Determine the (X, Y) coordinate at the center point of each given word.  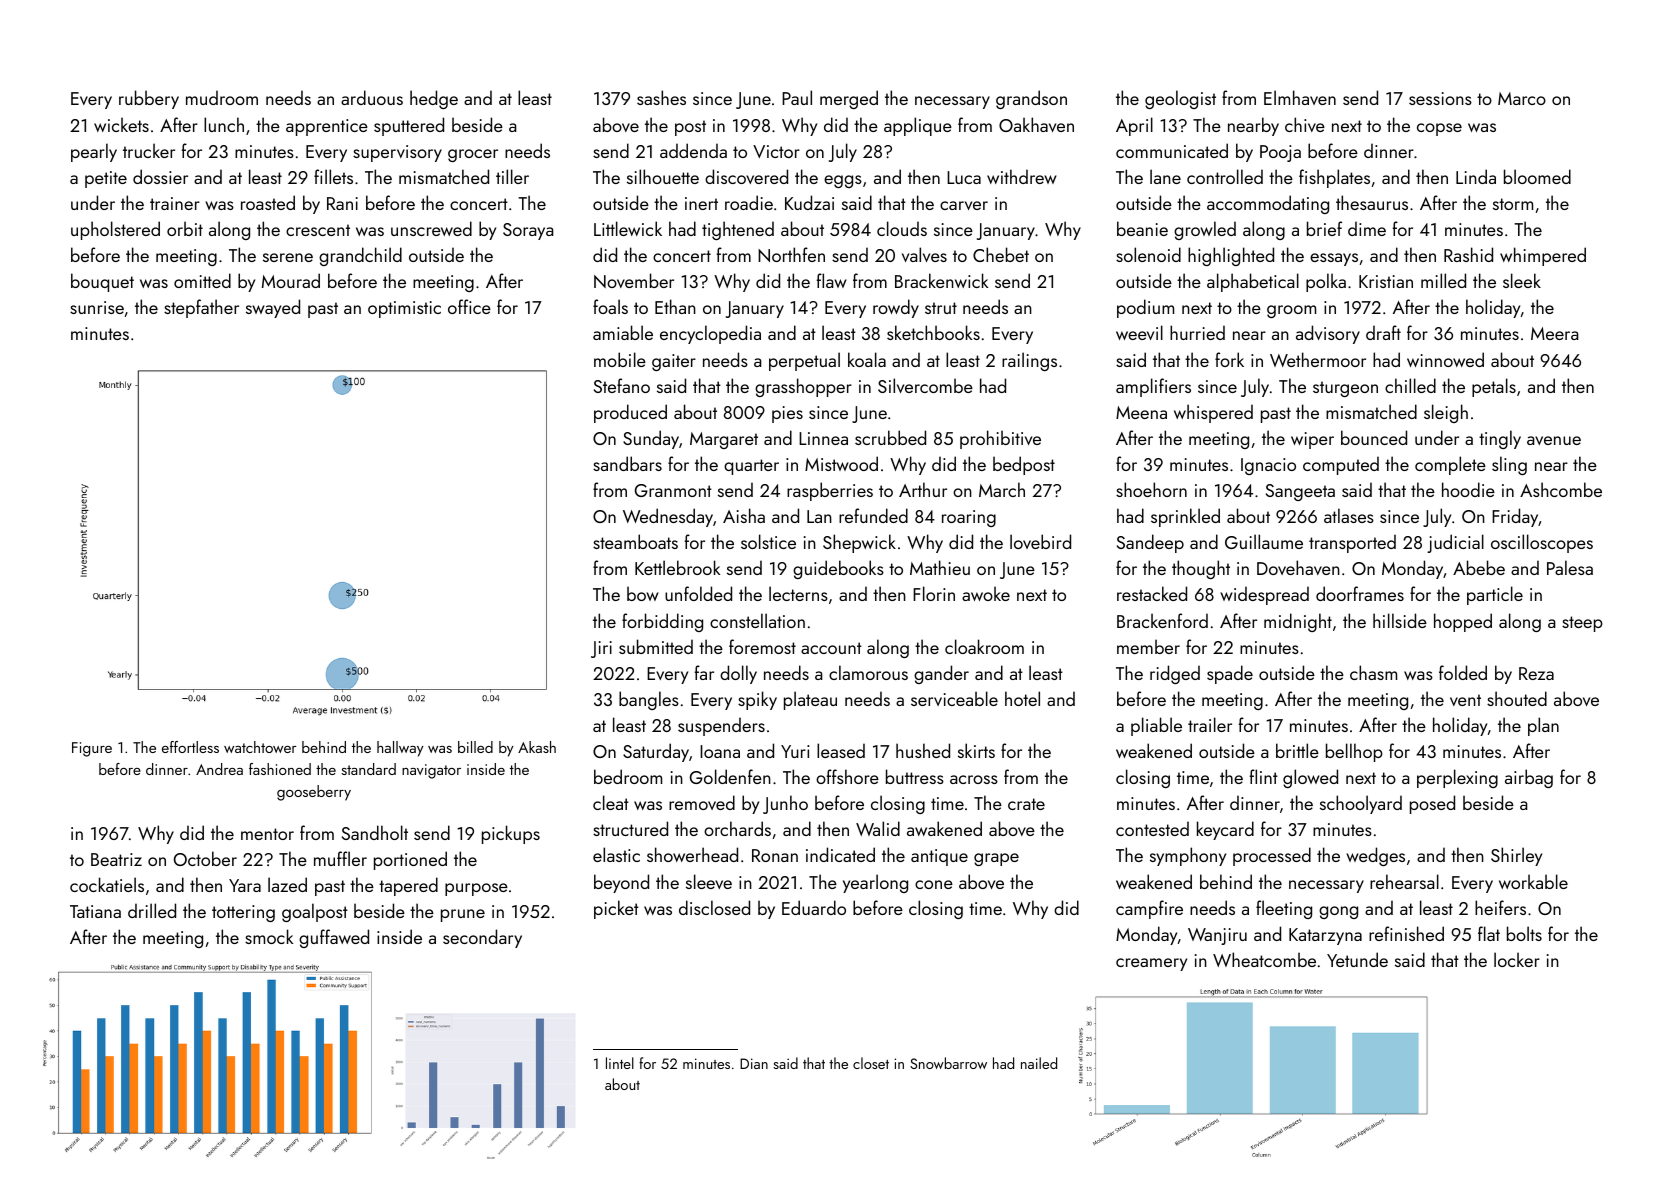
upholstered (115, 230)
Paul (797, 97)
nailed (1039, 1063)
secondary (482, 938)
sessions (1440, 98)
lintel (620, 1063)
